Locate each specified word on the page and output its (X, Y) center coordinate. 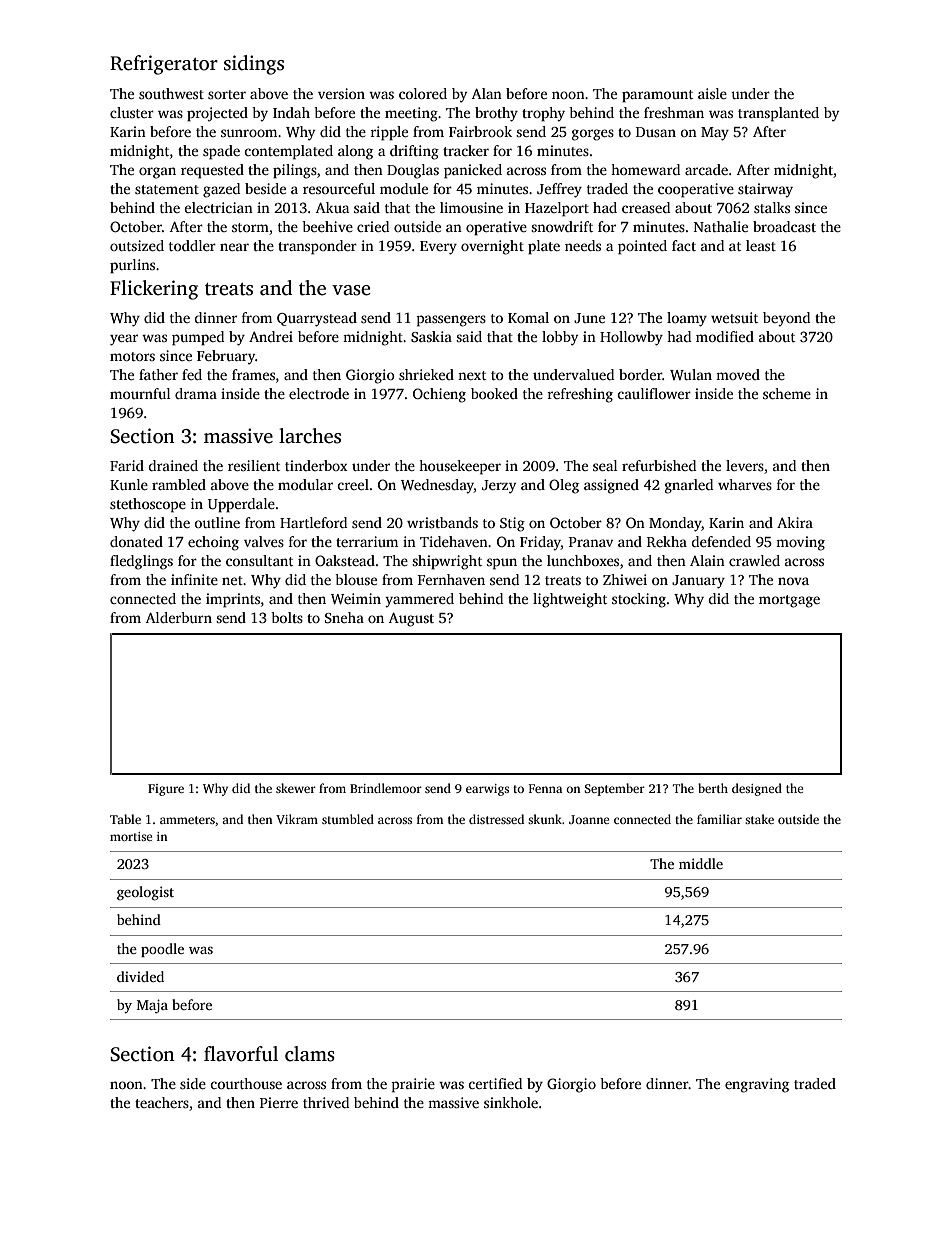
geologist (145, 893)
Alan (487, 93)
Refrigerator (164, 65)
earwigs (487, 790)
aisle (712, 93)
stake (759, 819)
